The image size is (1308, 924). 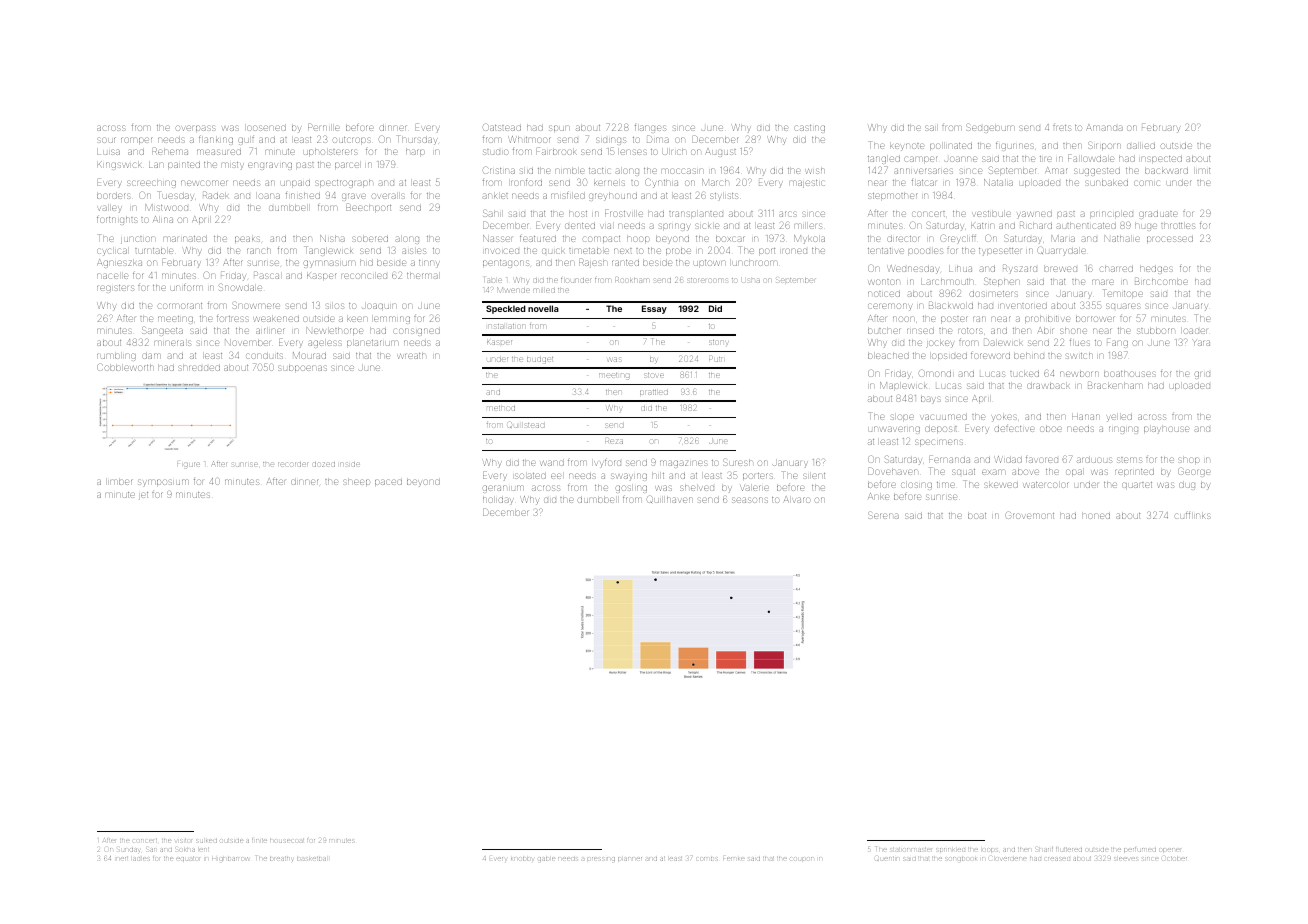 What do you see at coordinates (107, 140) in the screenshot?
I see `sour` at bounding box center [107, 140].
